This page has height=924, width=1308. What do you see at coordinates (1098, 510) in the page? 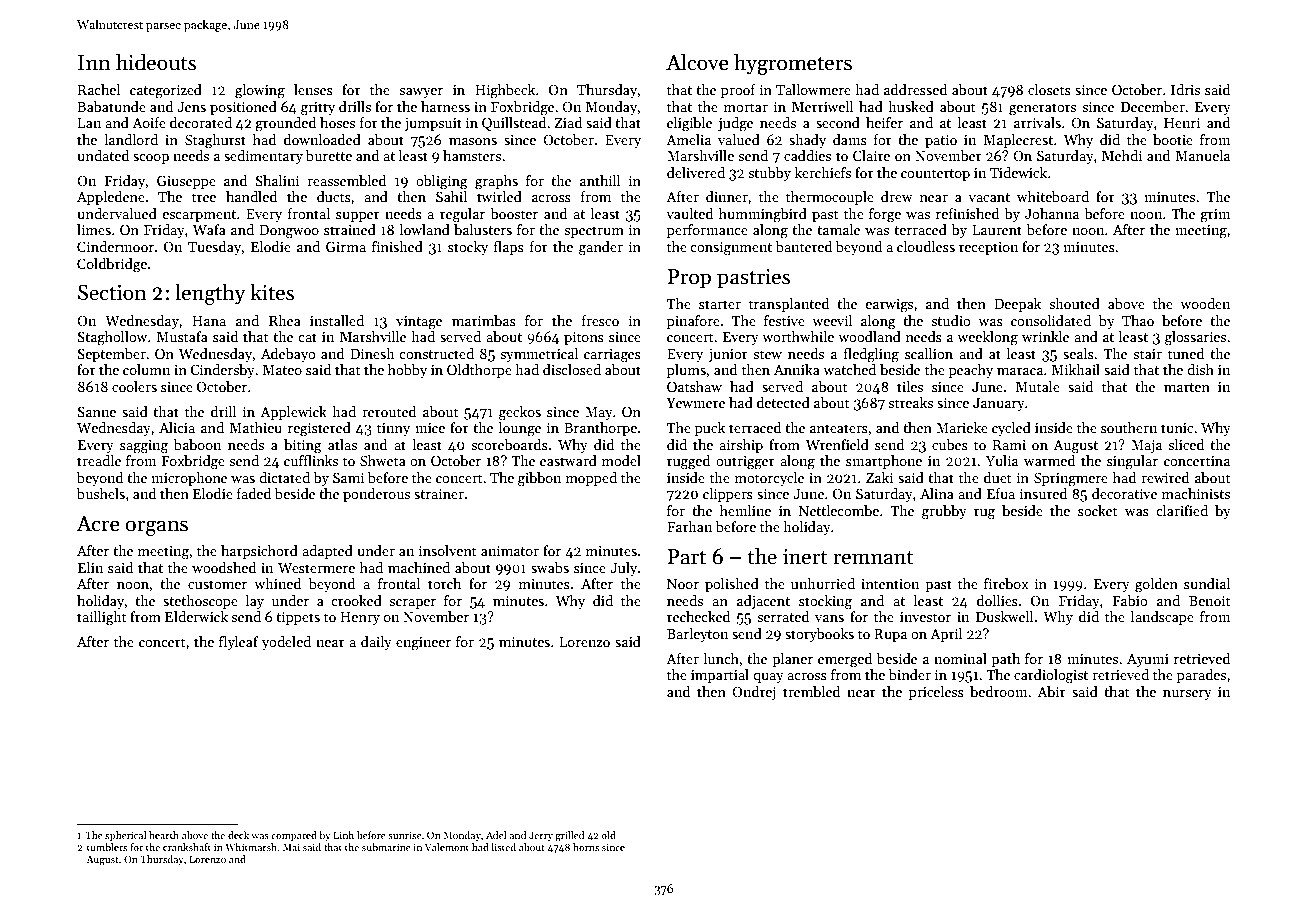
I see `socket` at bounding box center [1098, 510].
